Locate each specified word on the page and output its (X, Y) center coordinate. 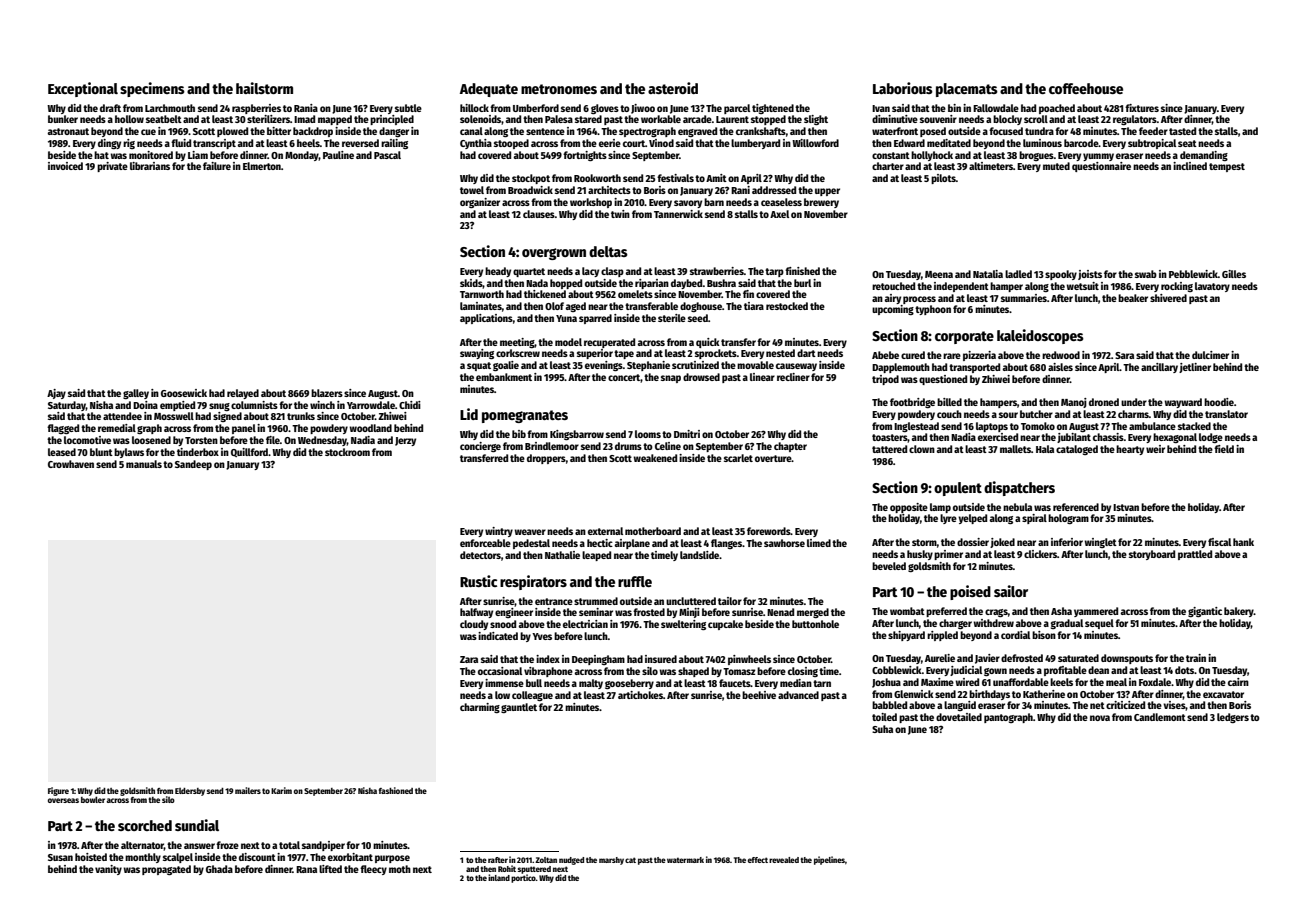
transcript (214, 144)
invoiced (65, 166)
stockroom (347, 452)
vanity (108, 870)
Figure (58, 791)
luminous (1042, 143)
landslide (699, 555)
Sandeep (193, 465)
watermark (685, 860)
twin (620, 214)
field (1224, 449)
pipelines (829, 860)
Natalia (988, 274)
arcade (697, 119)
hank (1243, 542)
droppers (546, 459)
